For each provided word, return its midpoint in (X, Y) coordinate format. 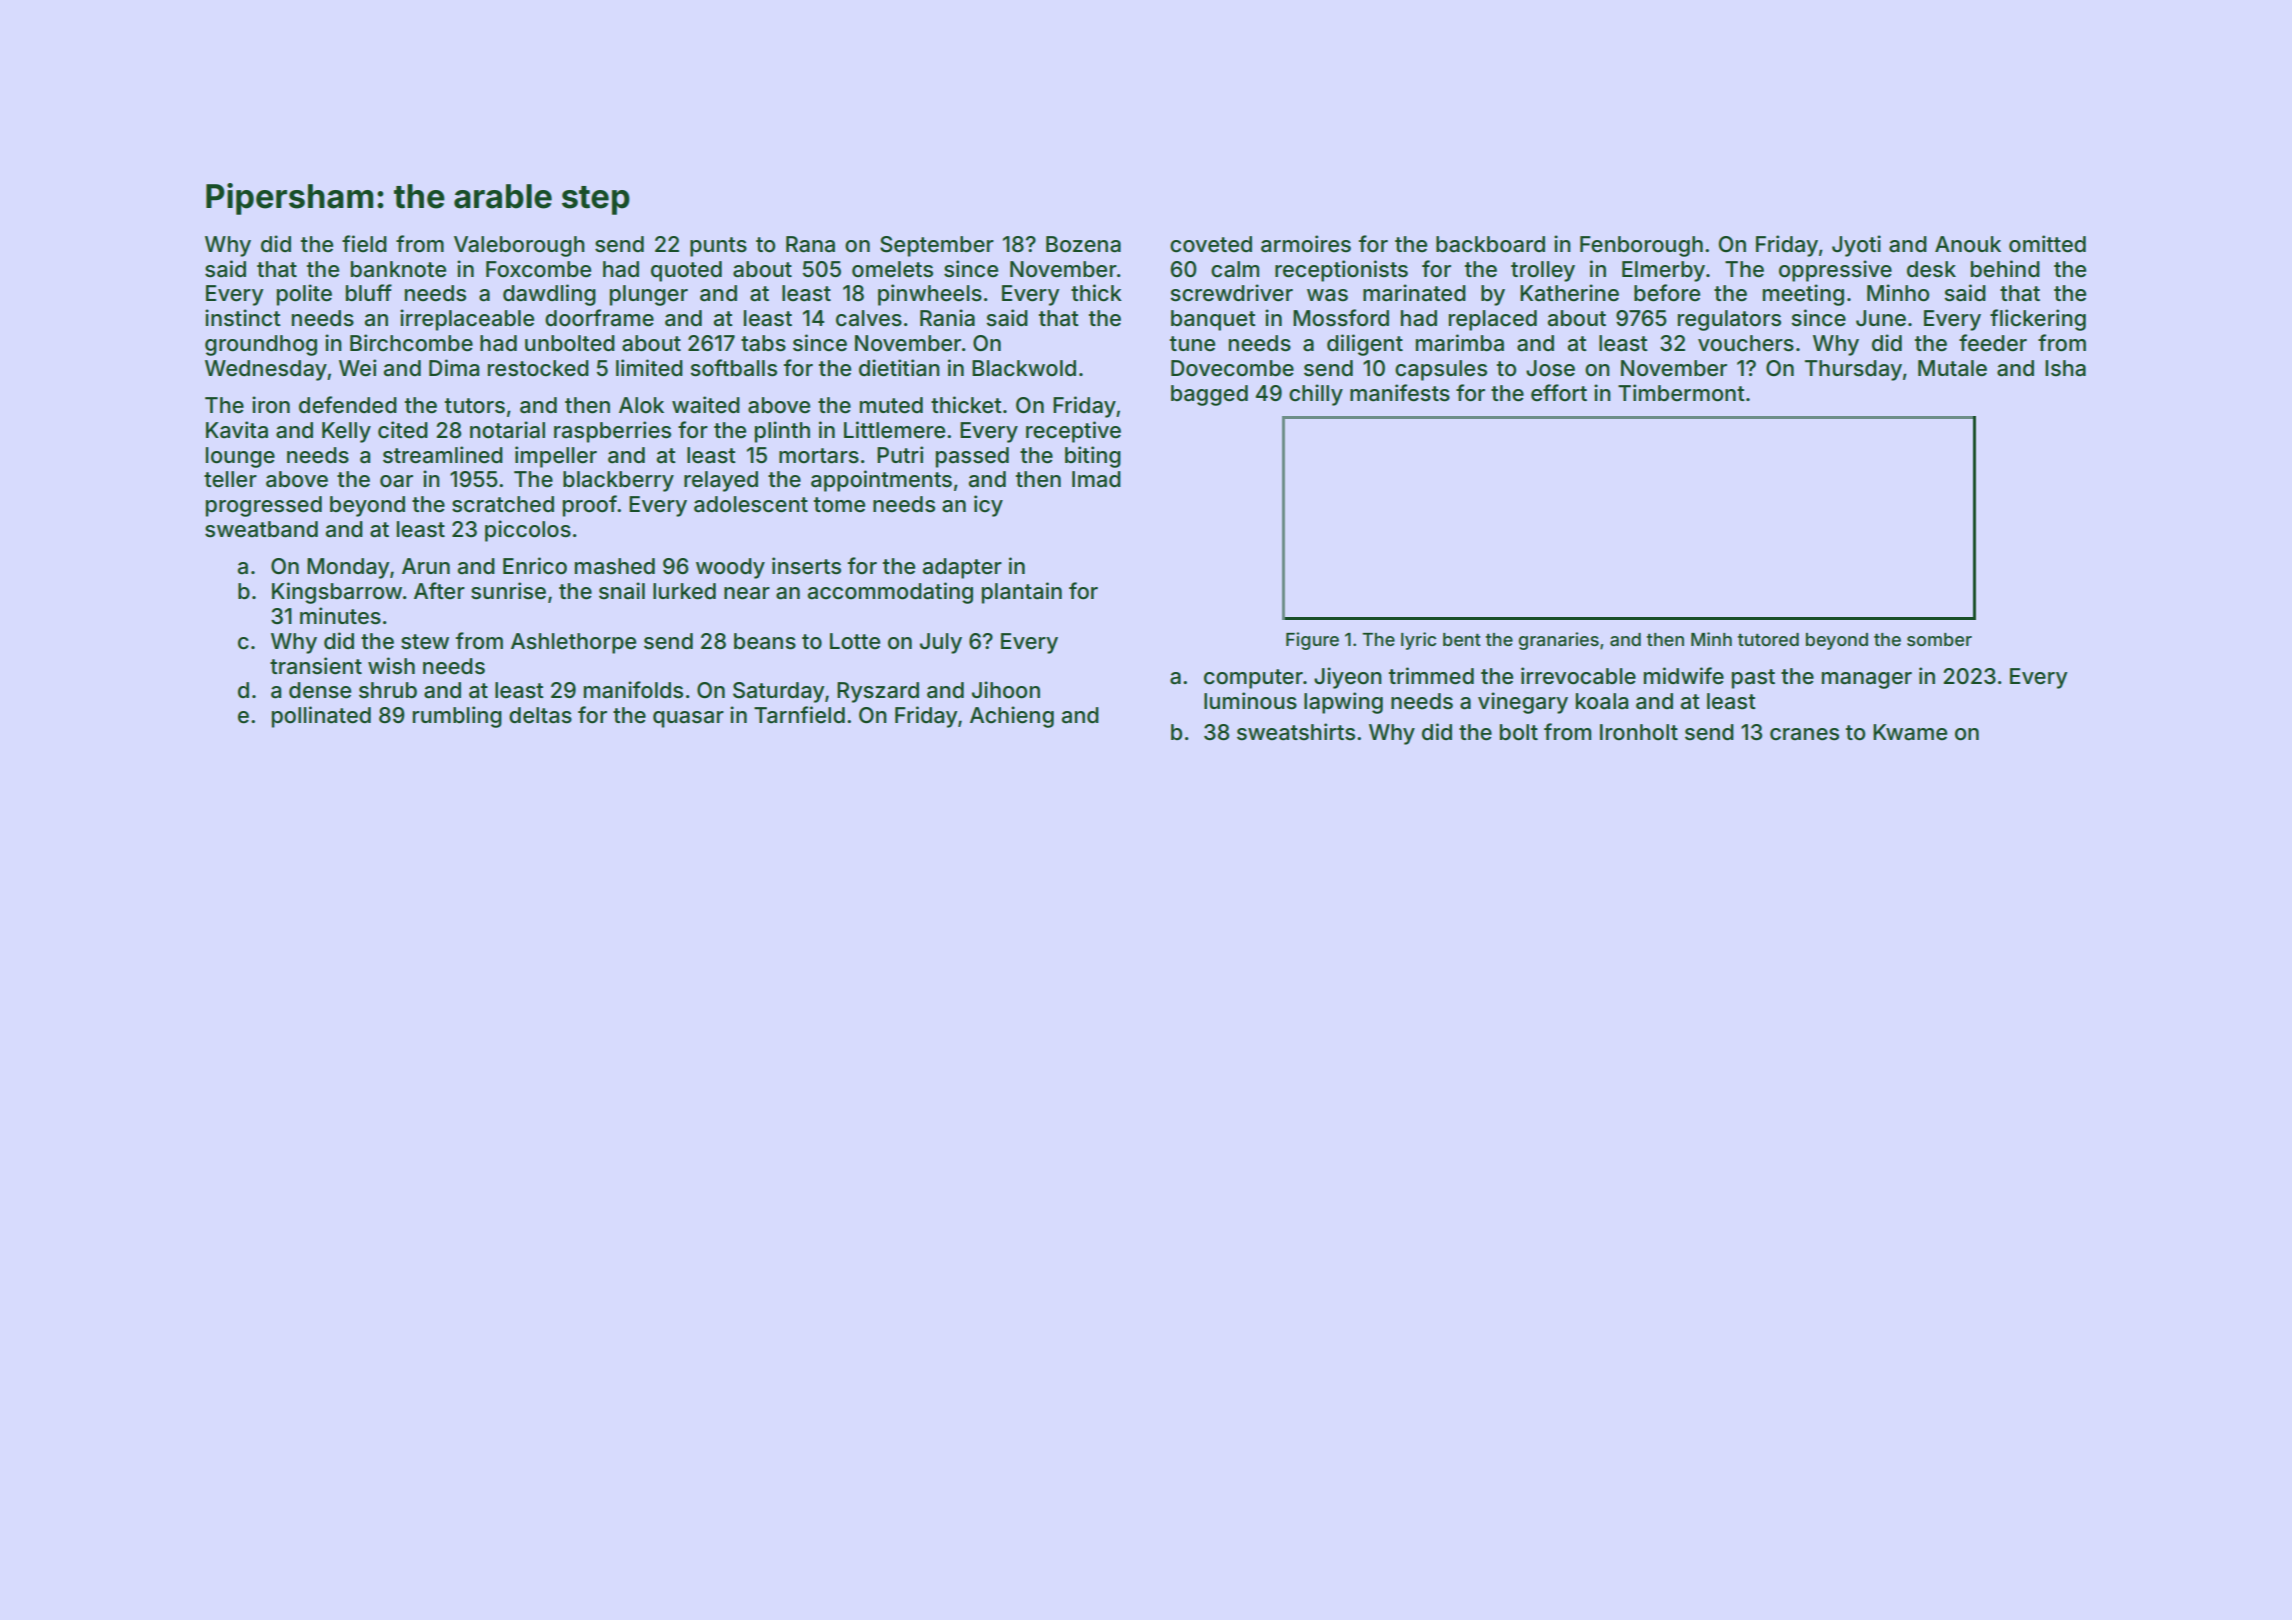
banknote (398, 269)
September (937, 246)
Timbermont (1681, 393)
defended (348, 405)
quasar (688, 719)
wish (391, 666)
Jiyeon (1348, 678)
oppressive (1835, 271)
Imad (1096, 479)
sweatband (261, 529)
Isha (2065, 368)
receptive (1073, 432)
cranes (1804, 734)
